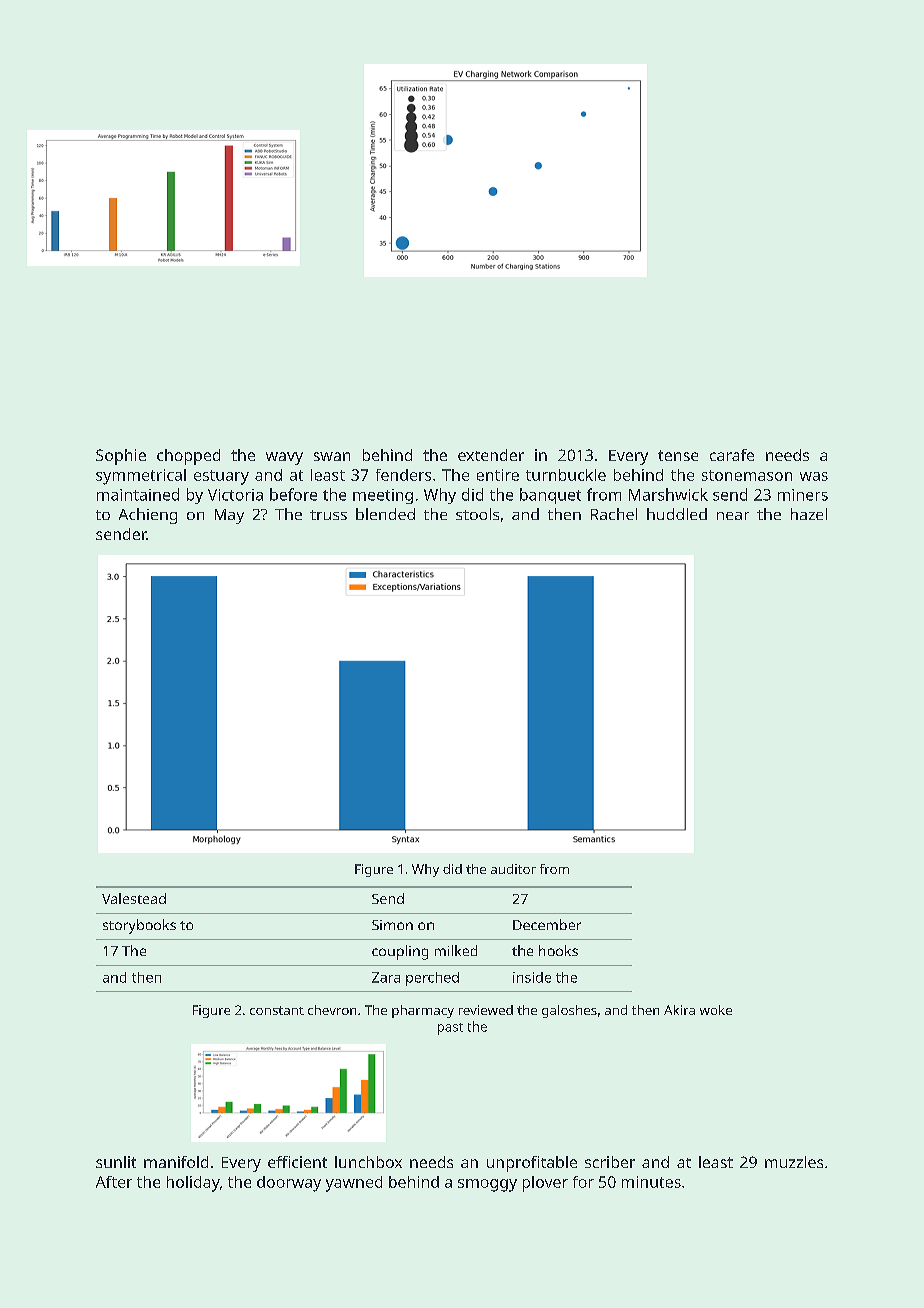 Image resolution: width=924 pixels, height=1308 pixels. What do you see at coordinates (385, 514) in the screenshot?
I see `blended` at bounding box center [385, 514].
